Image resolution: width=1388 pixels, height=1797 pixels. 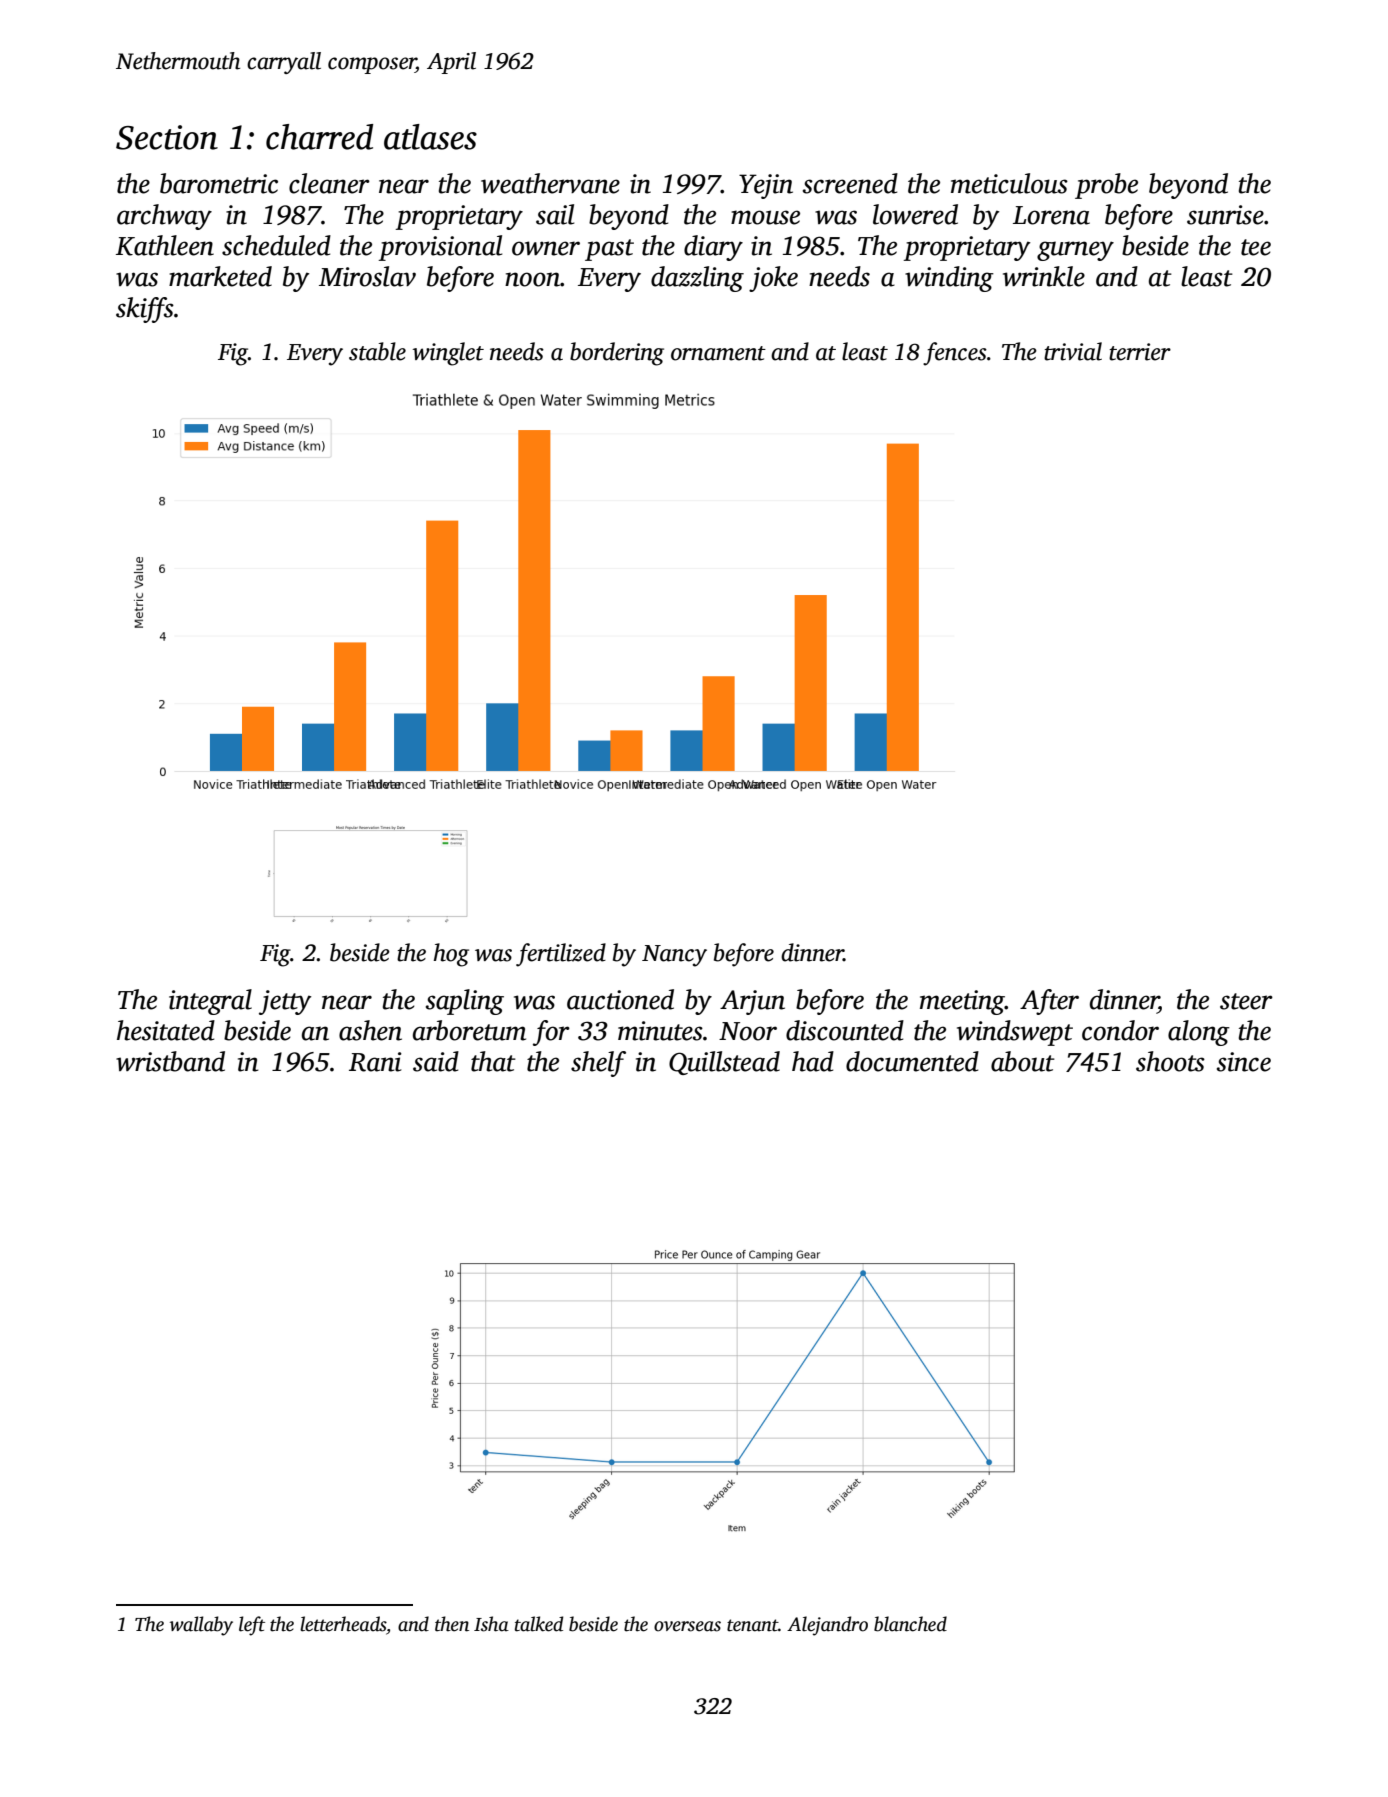 I want to click on hog, so click(x=451, y=955).
